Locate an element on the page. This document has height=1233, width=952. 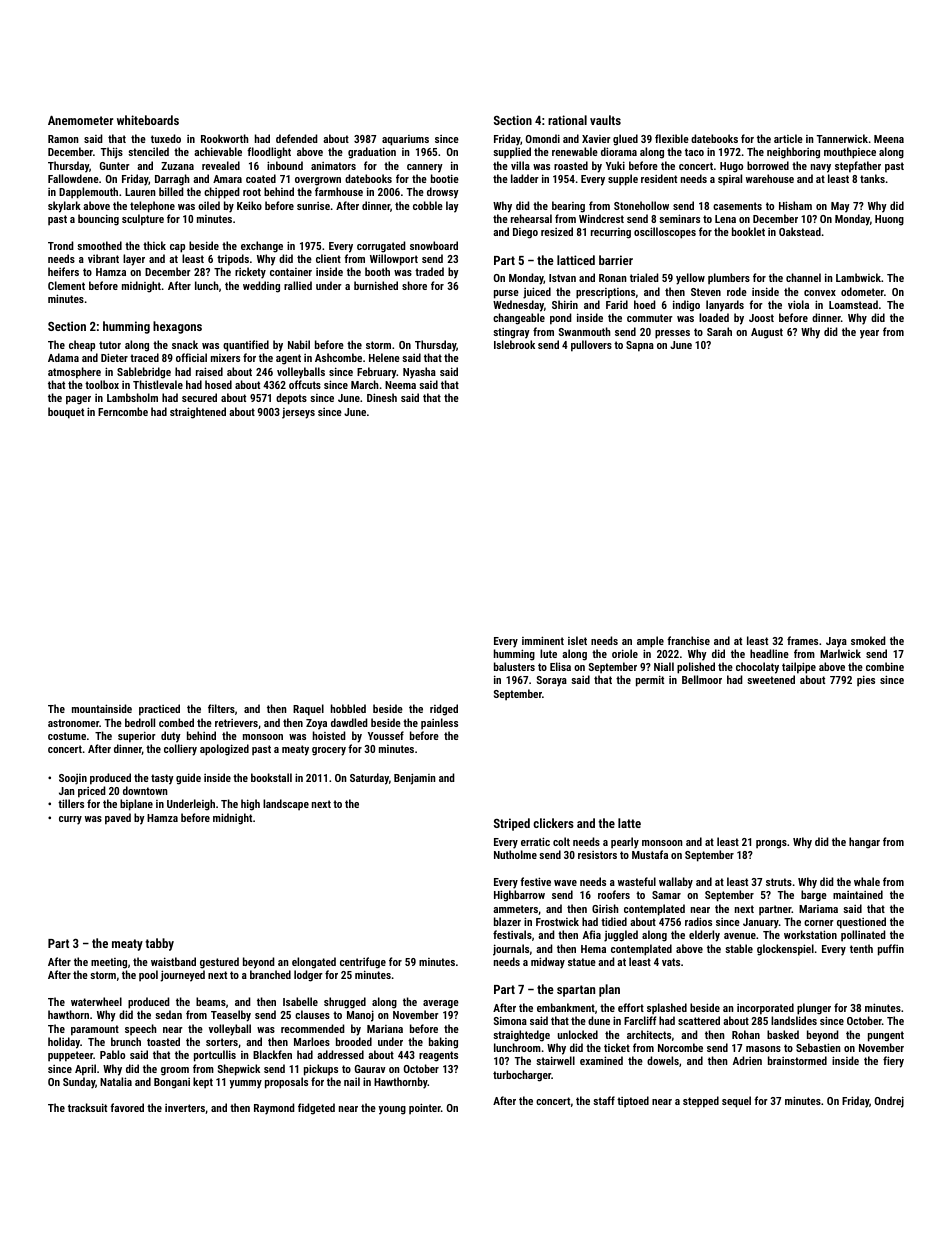
guide is located at coordinates (188, 779).
